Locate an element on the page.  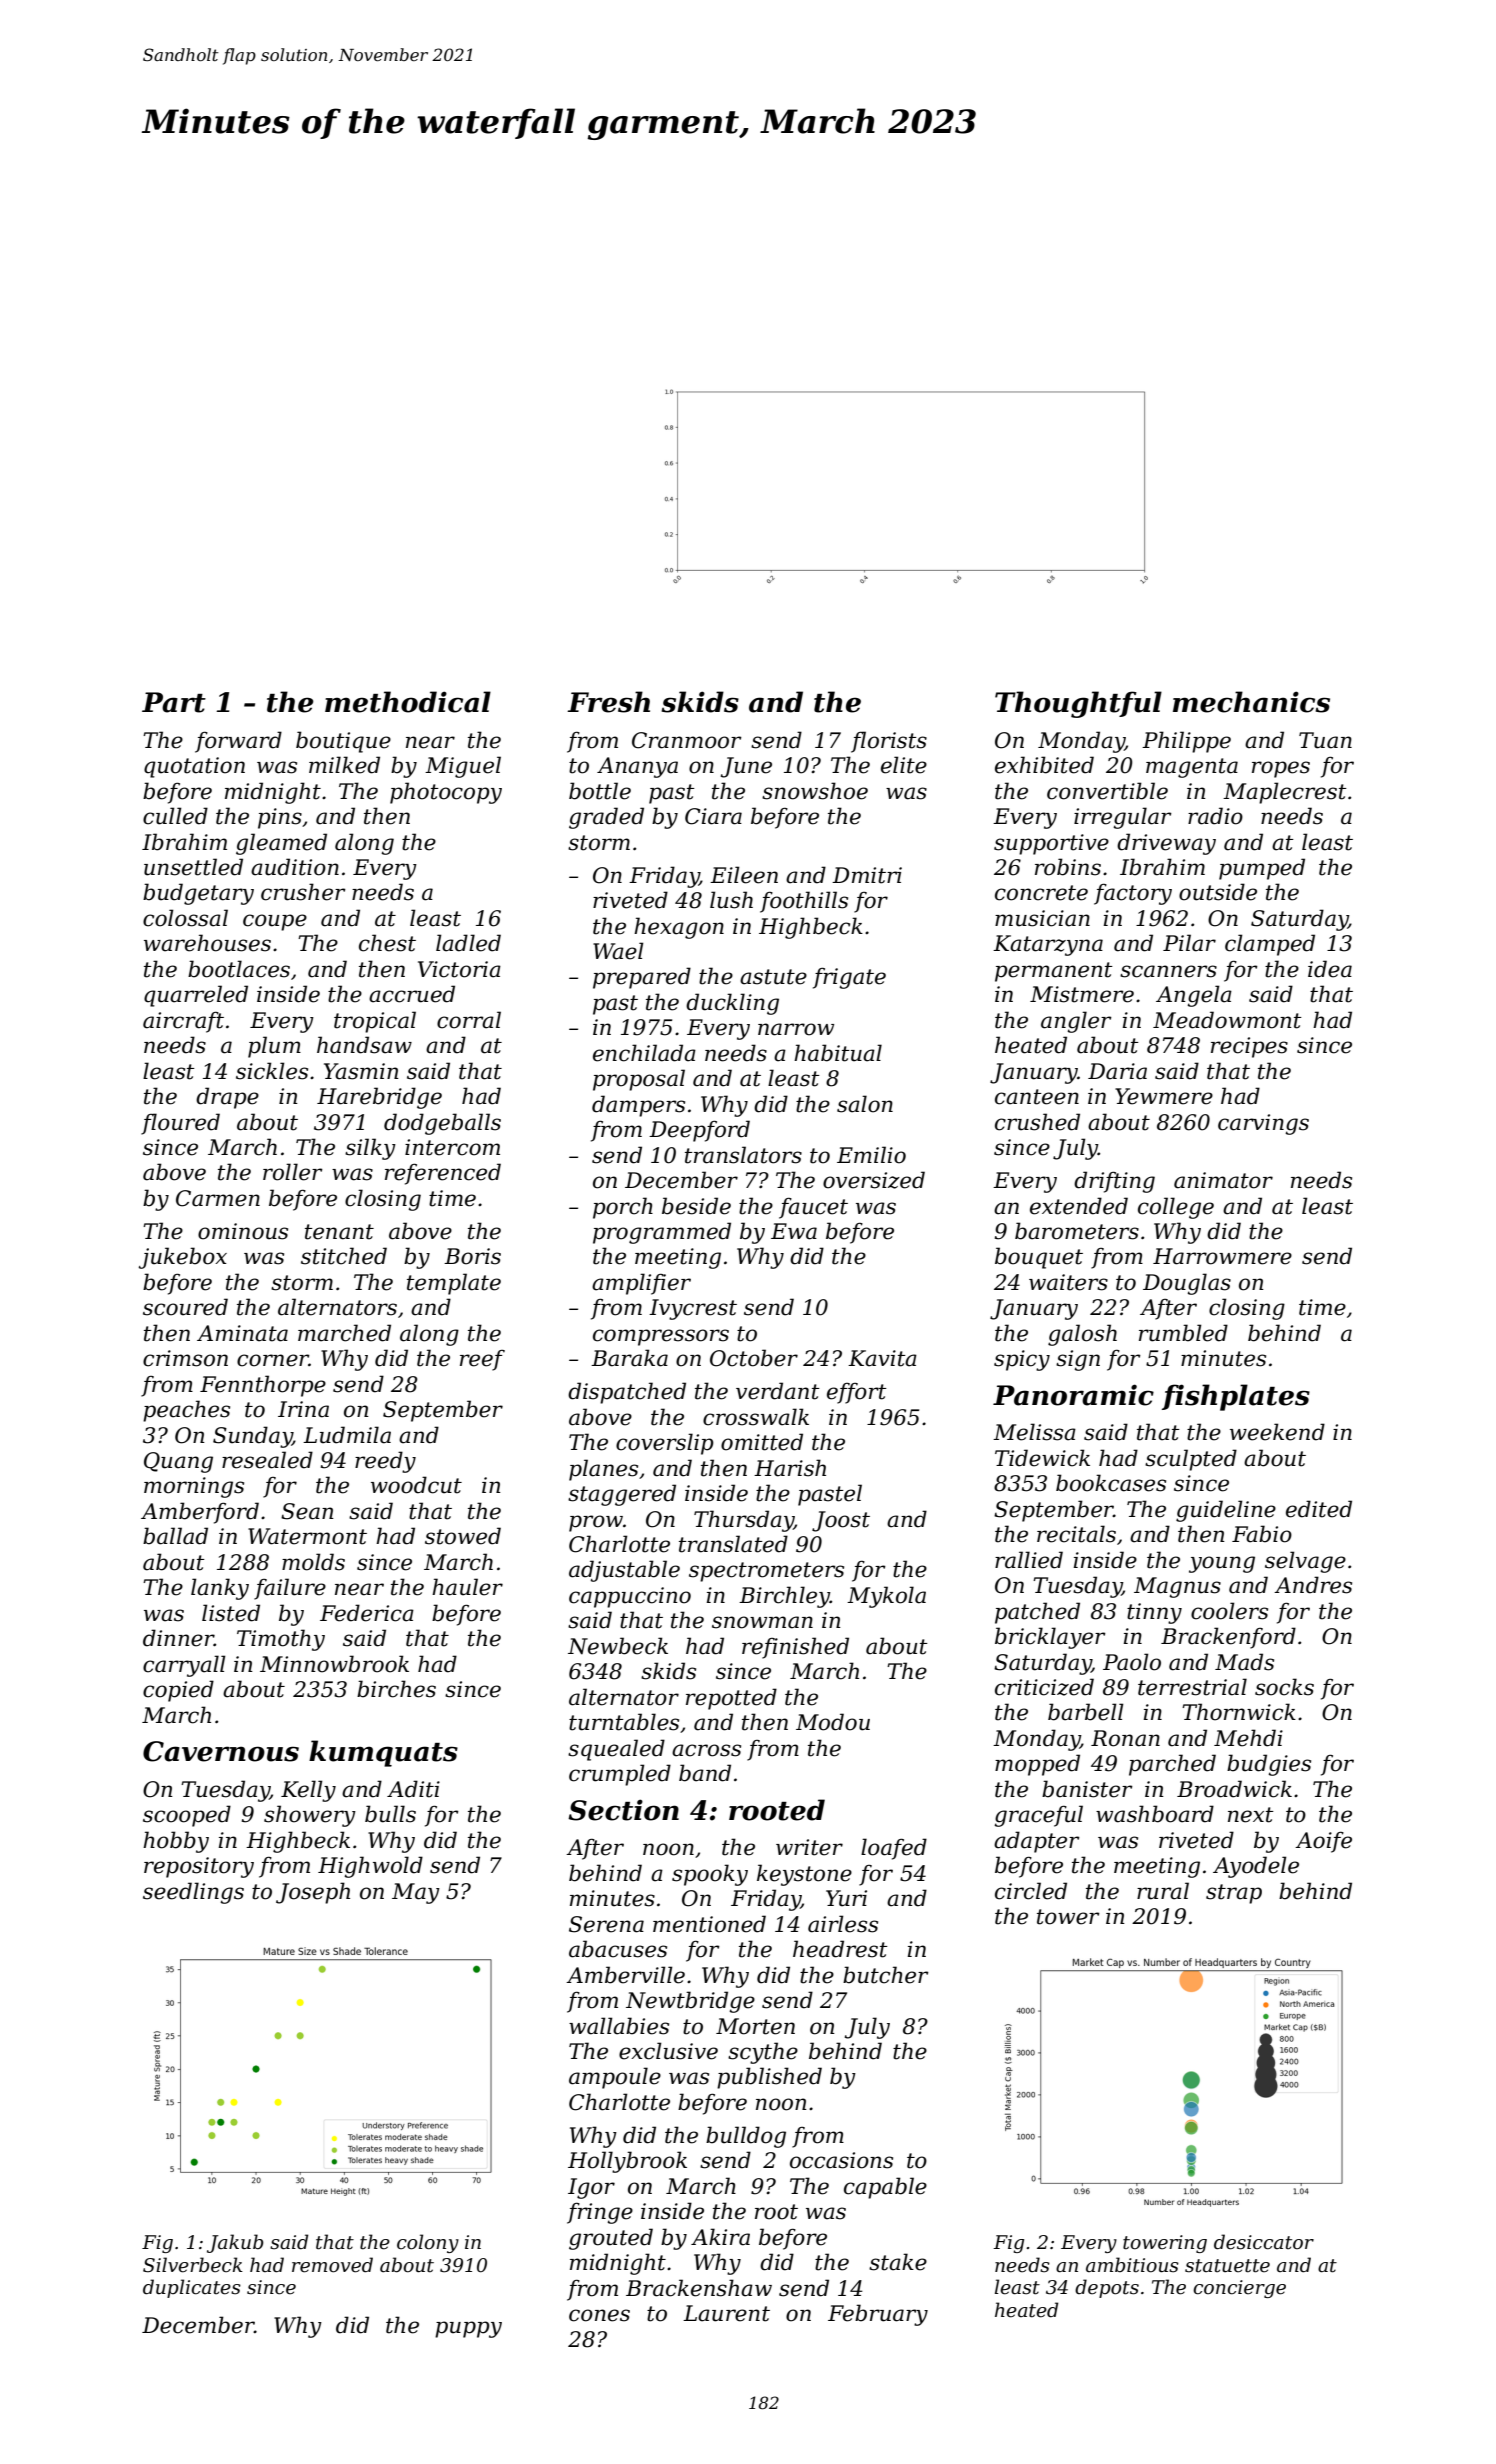
birches is located at coordinates (396, 1689).
